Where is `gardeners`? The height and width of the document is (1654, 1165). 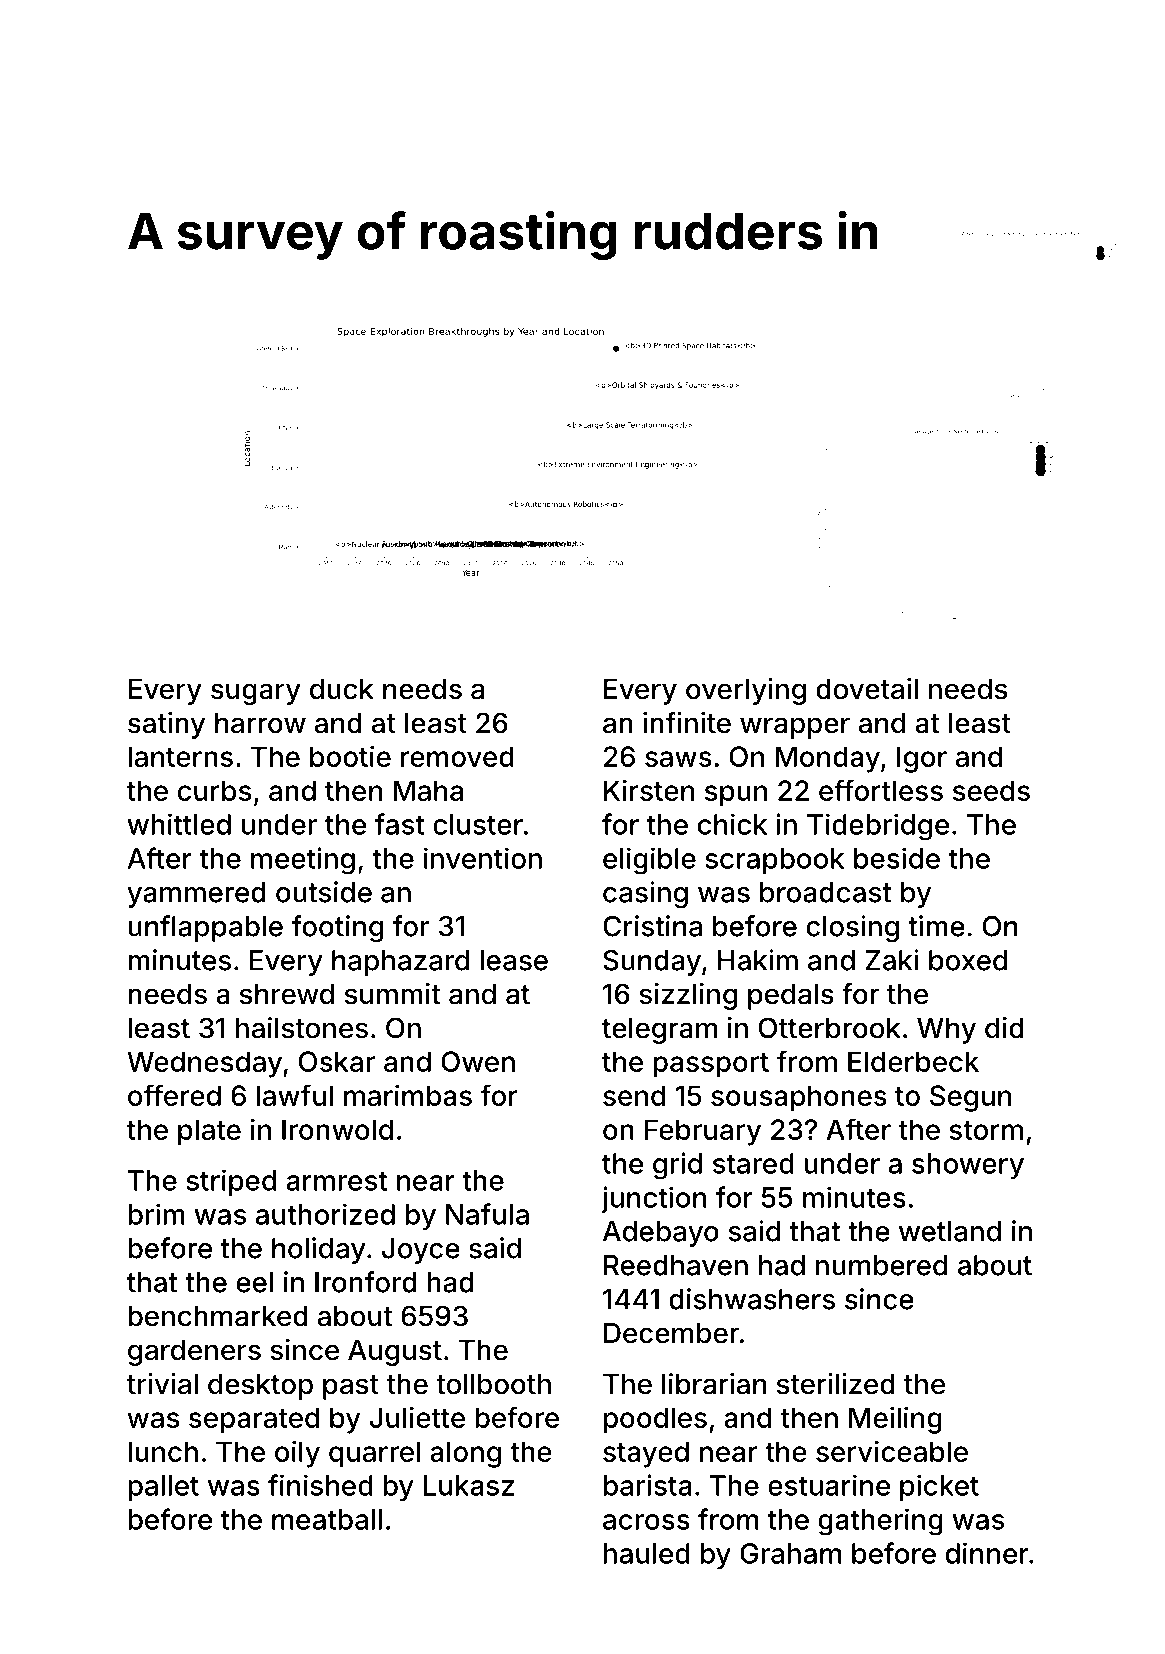
gardeners is located at coordinates (194, 1353).
